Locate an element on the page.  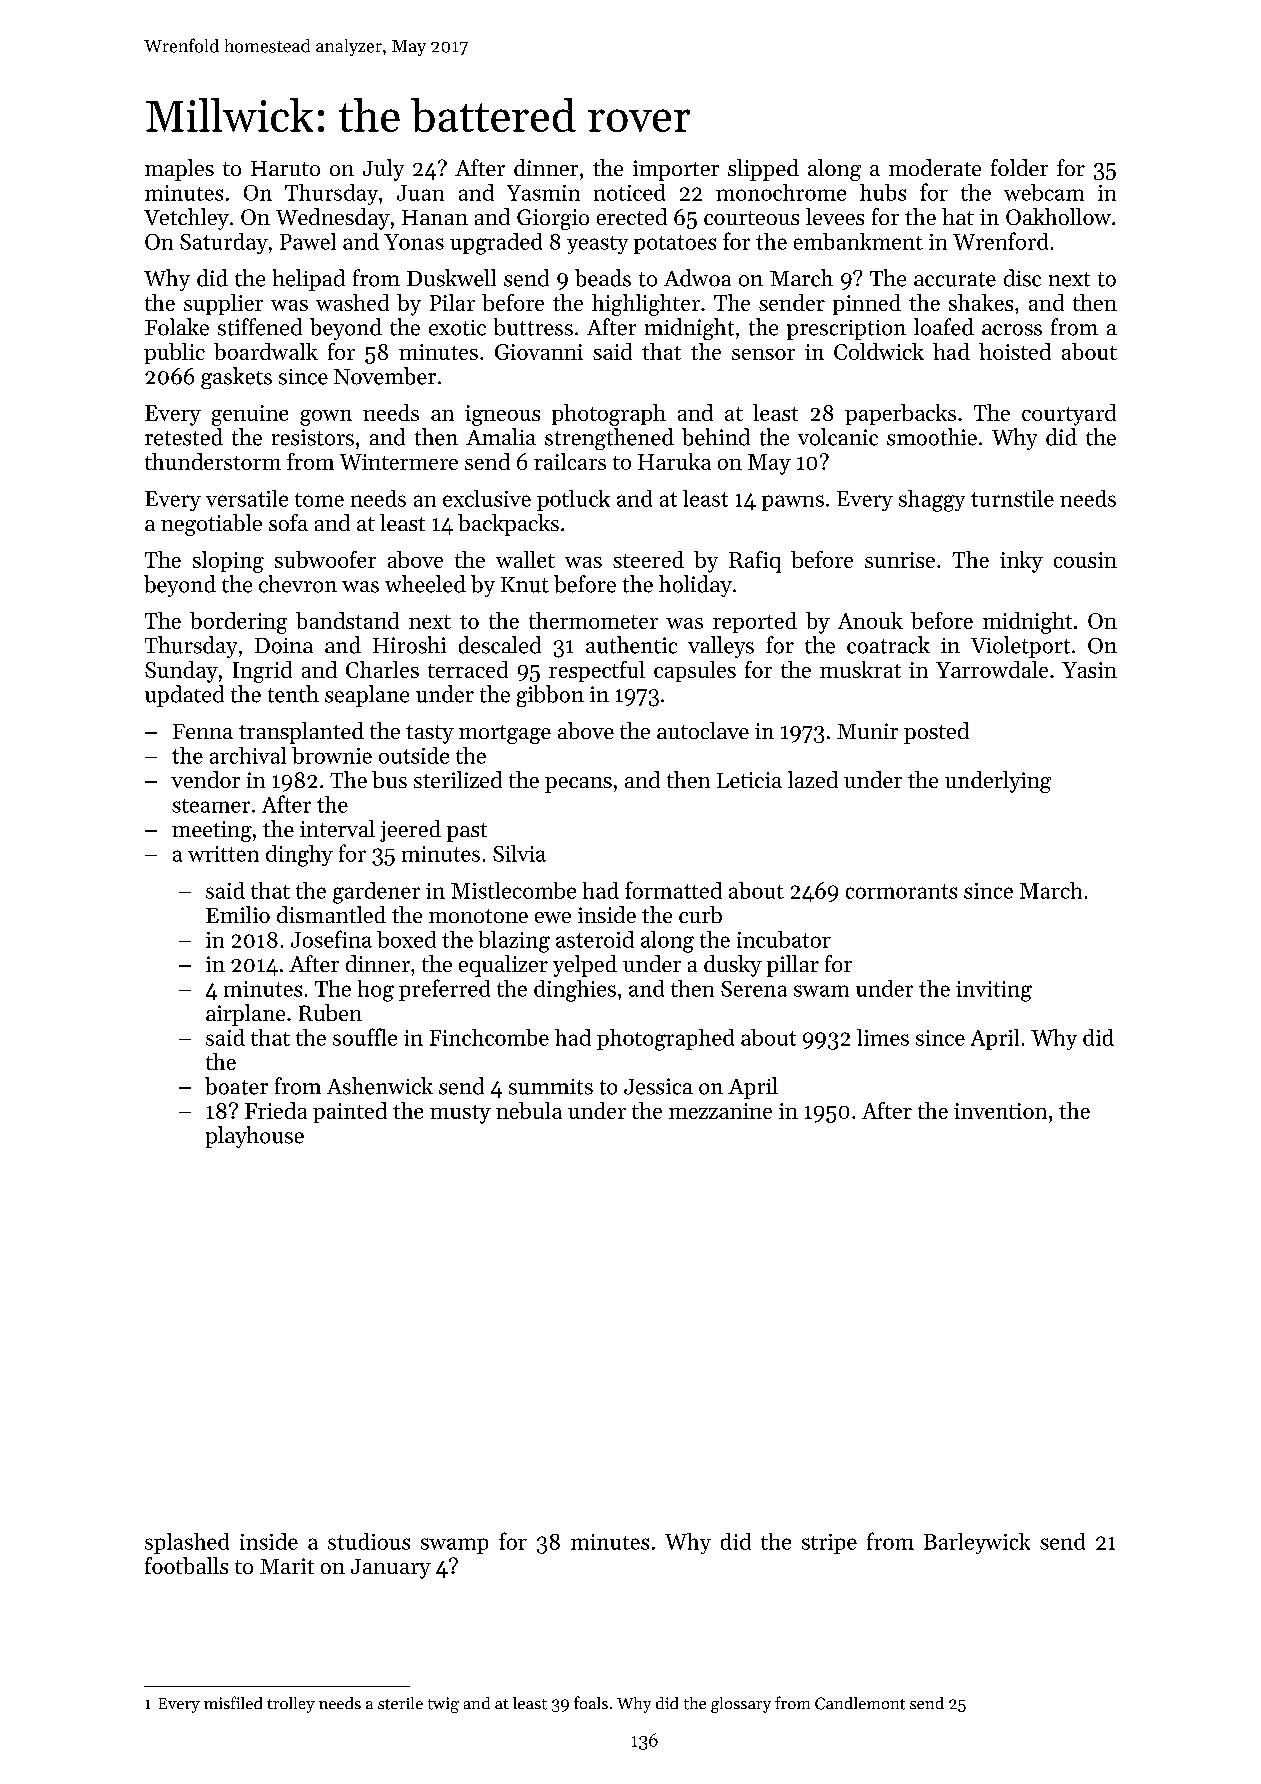
Haruka is located at coordinates (674, 461).
